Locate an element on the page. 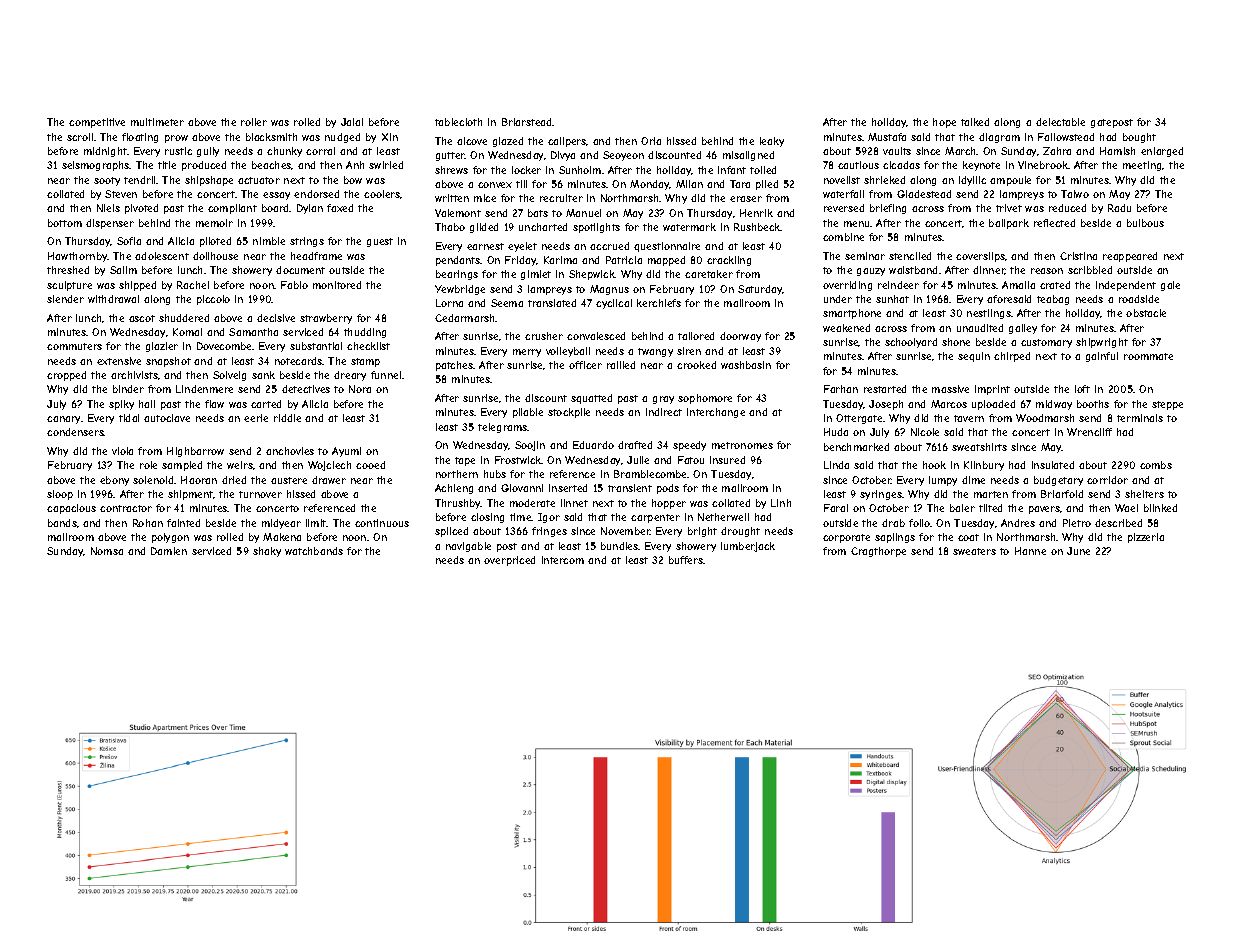  memoir is located at coordinates (214, 223).
